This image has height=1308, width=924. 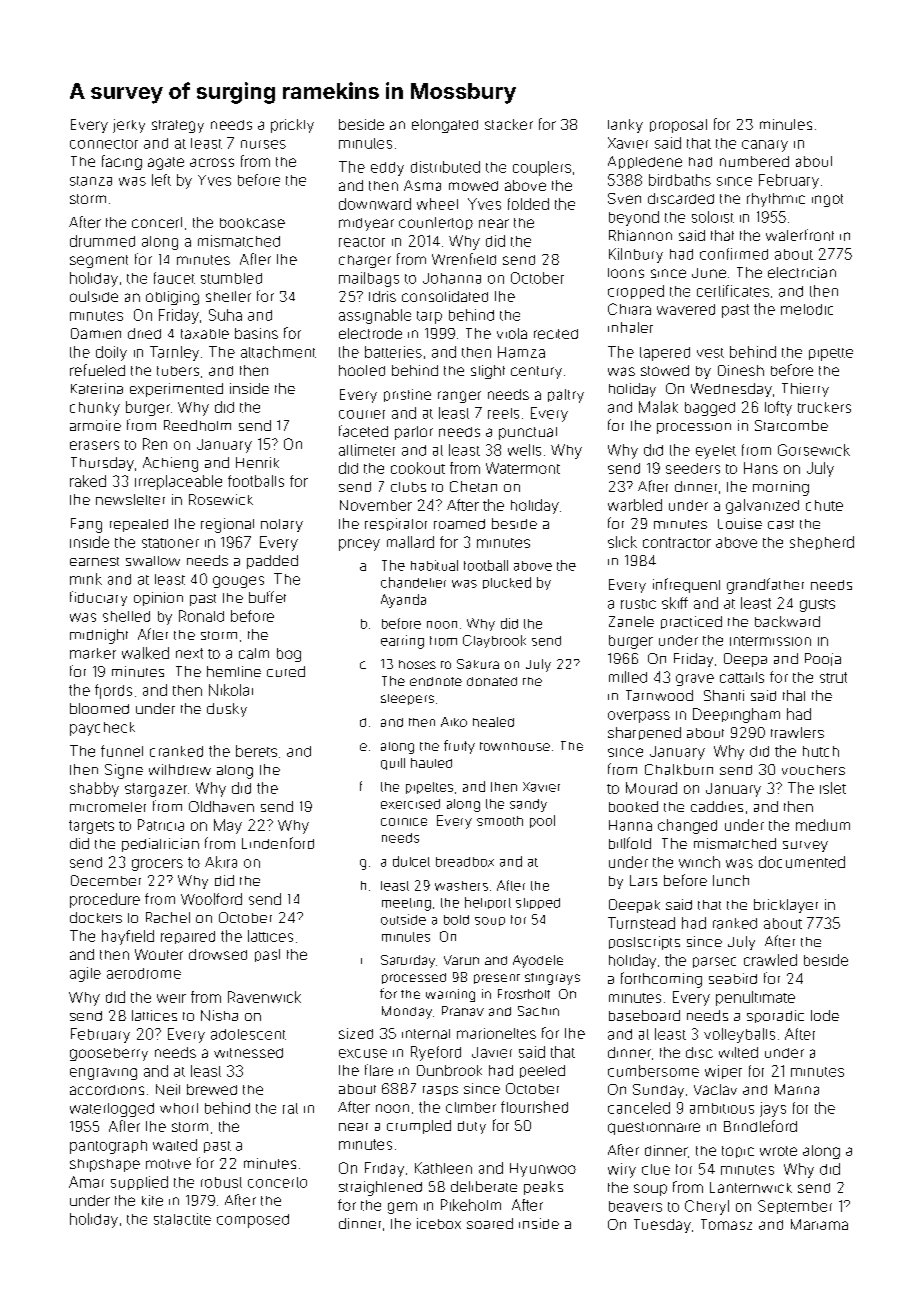 I want to click on chute, so click(x=824, y=505).
